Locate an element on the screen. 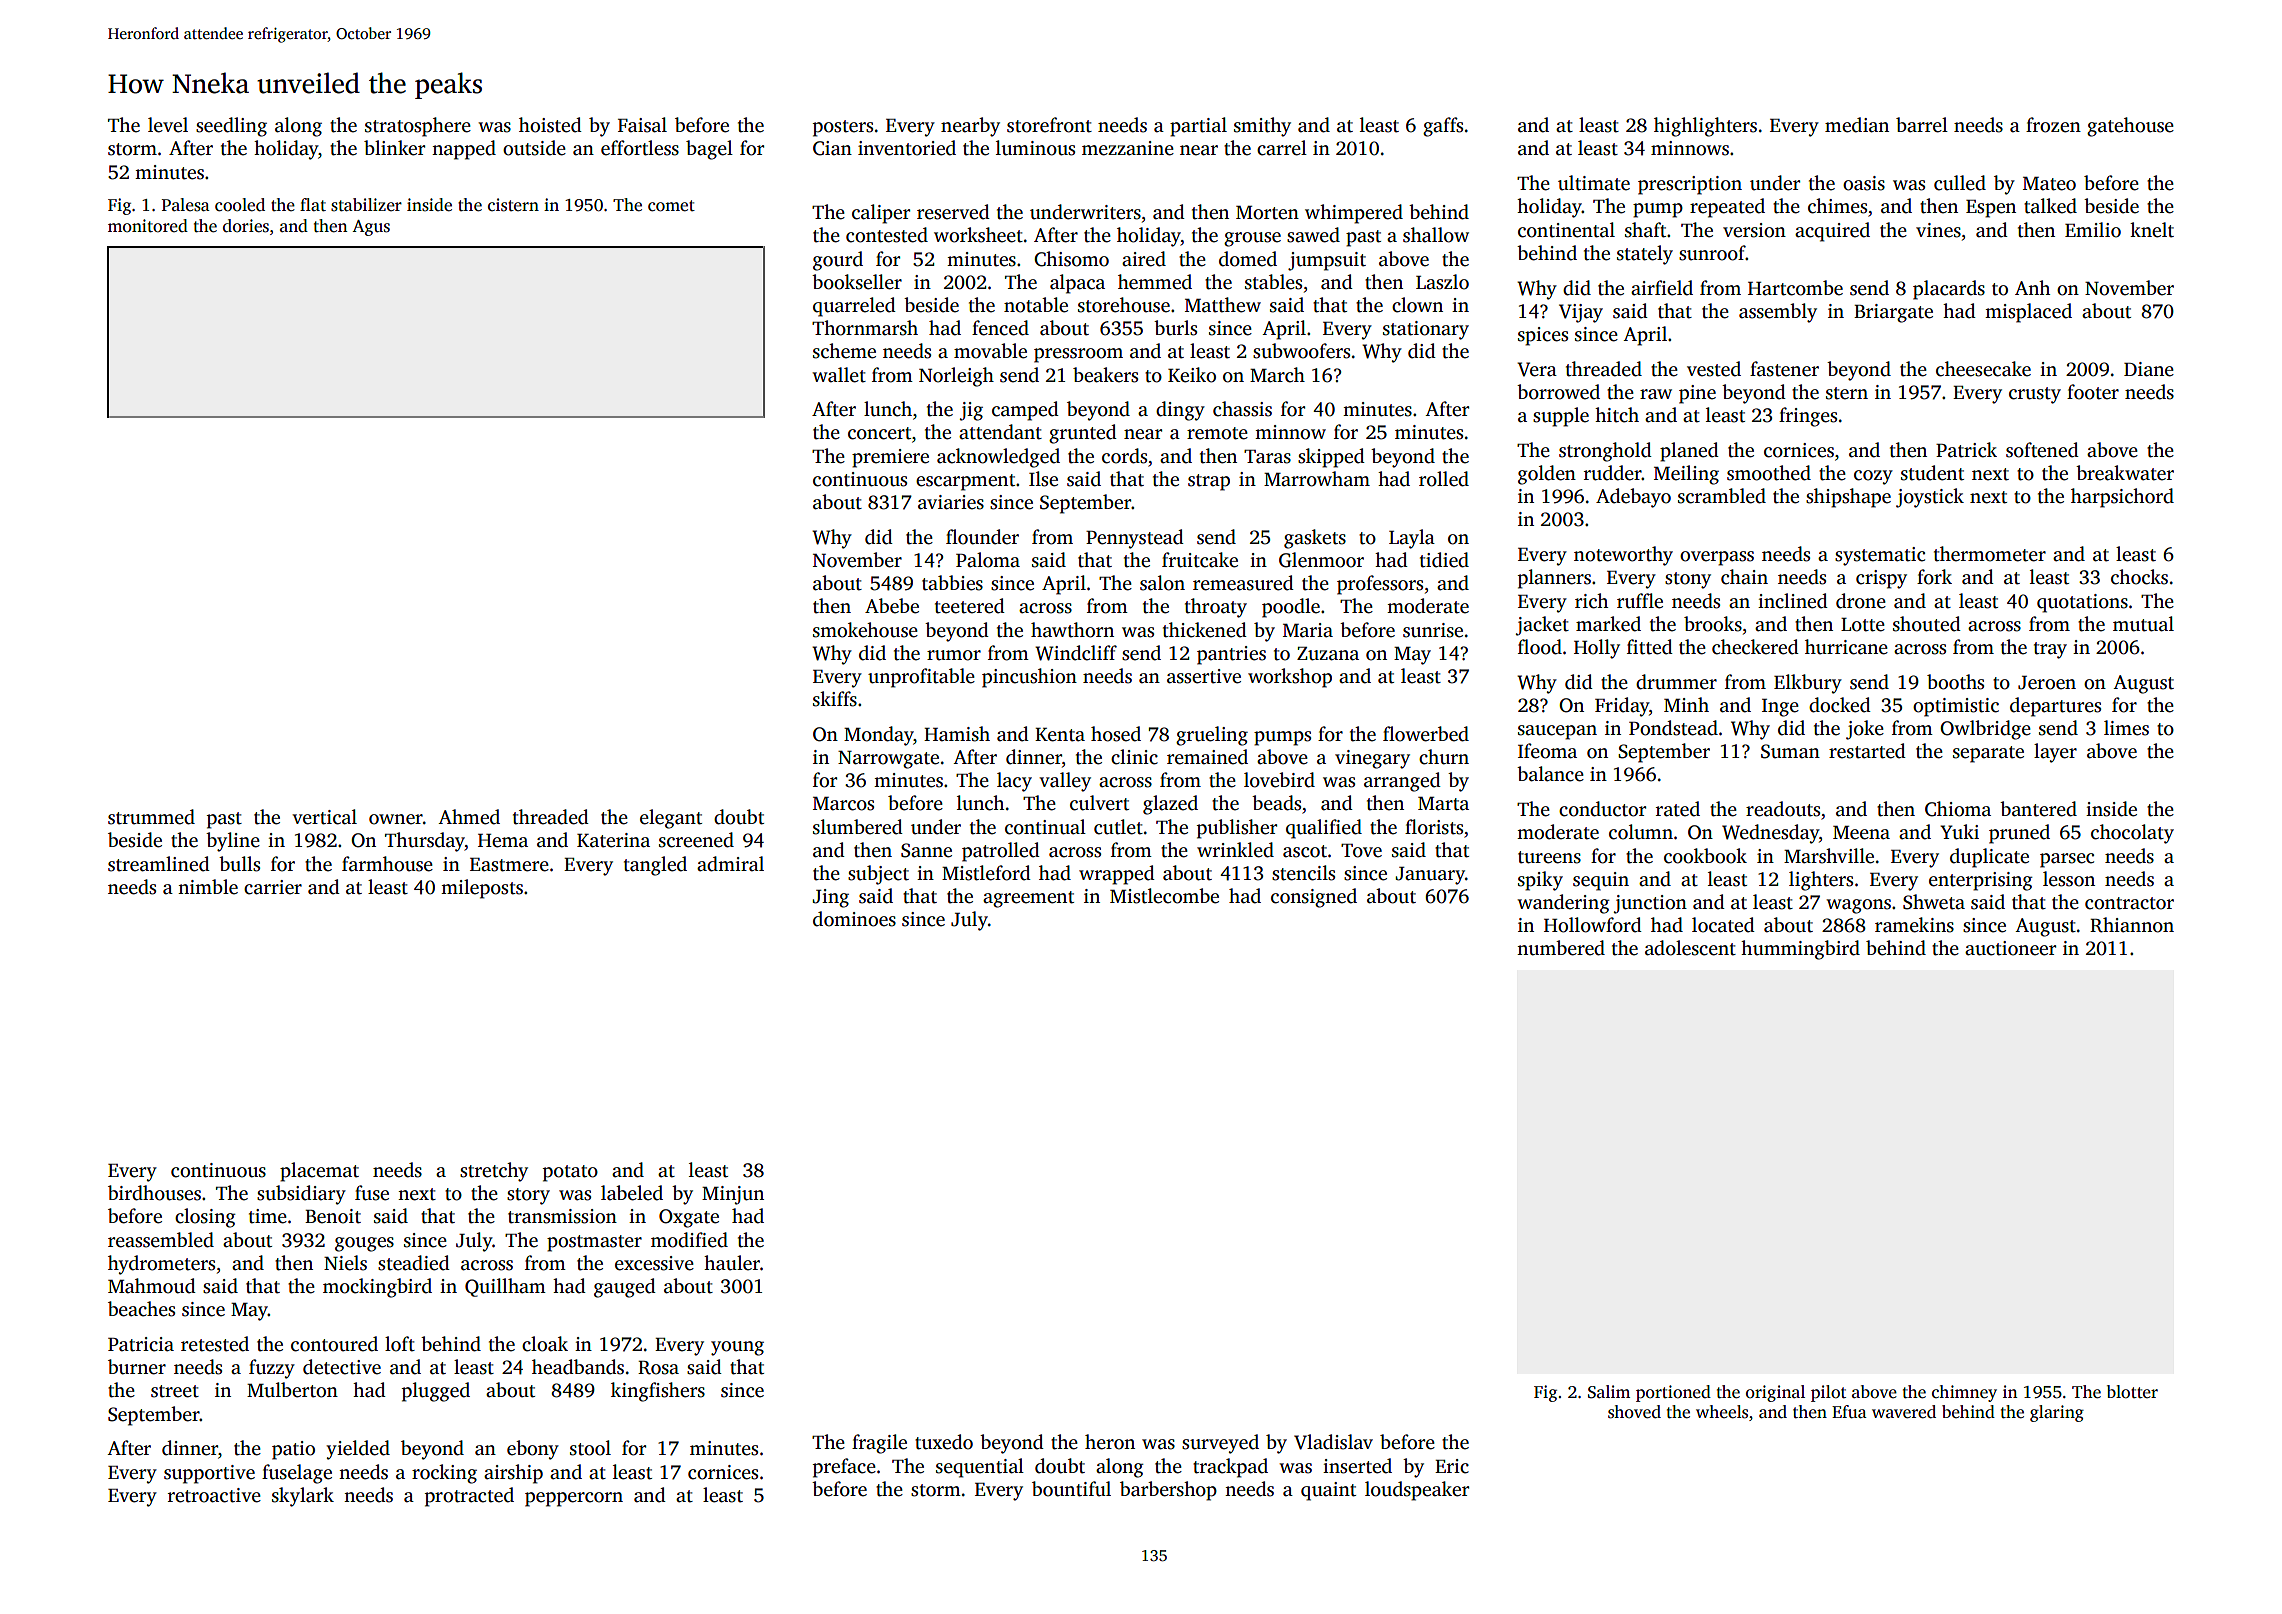  skipped is located at coordinates (1331, 458).
